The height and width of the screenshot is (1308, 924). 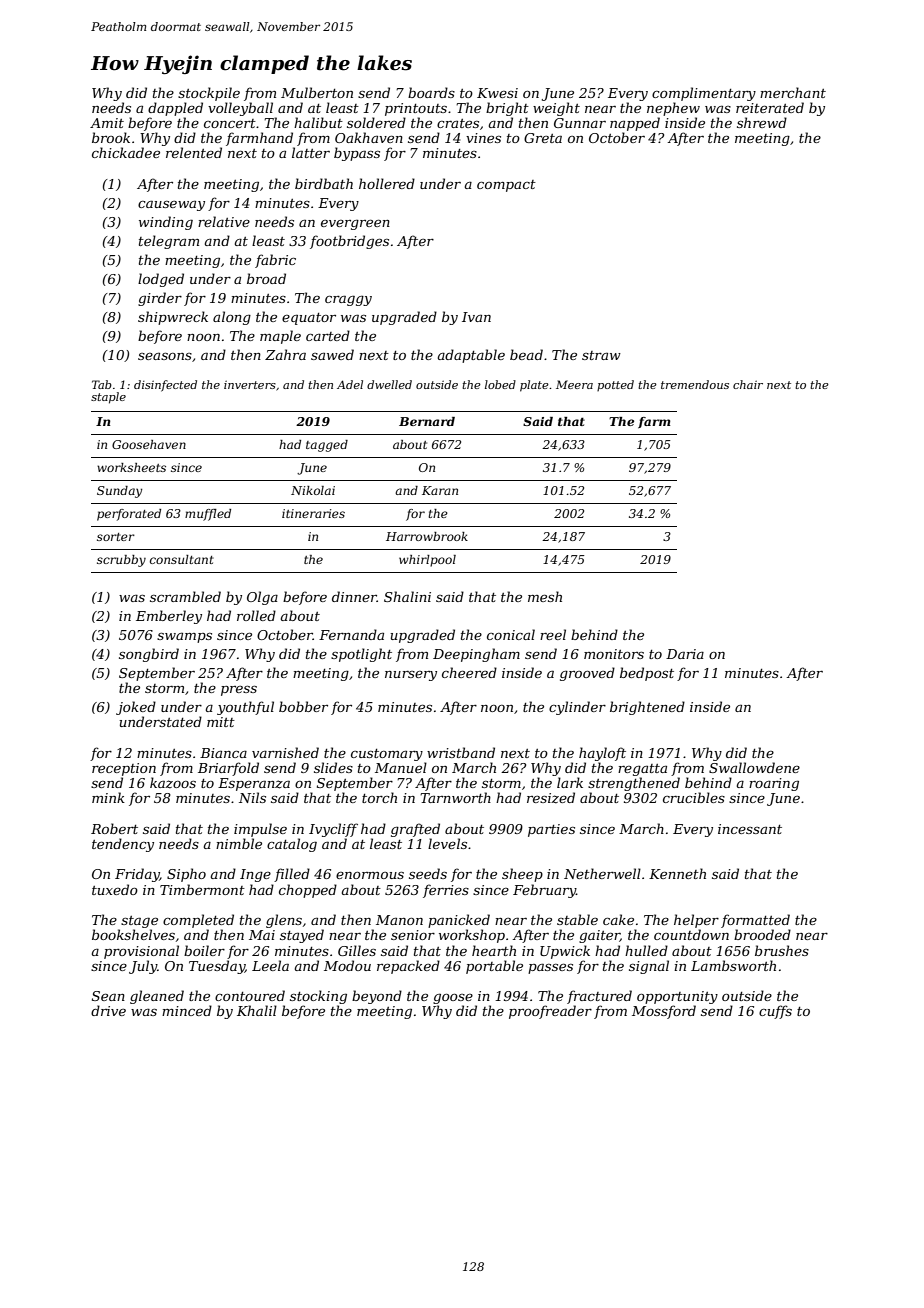 What do you see at coordinates (126, 152) in the screenshot?
I see `chickadee` at bounding box center [126, 152].
